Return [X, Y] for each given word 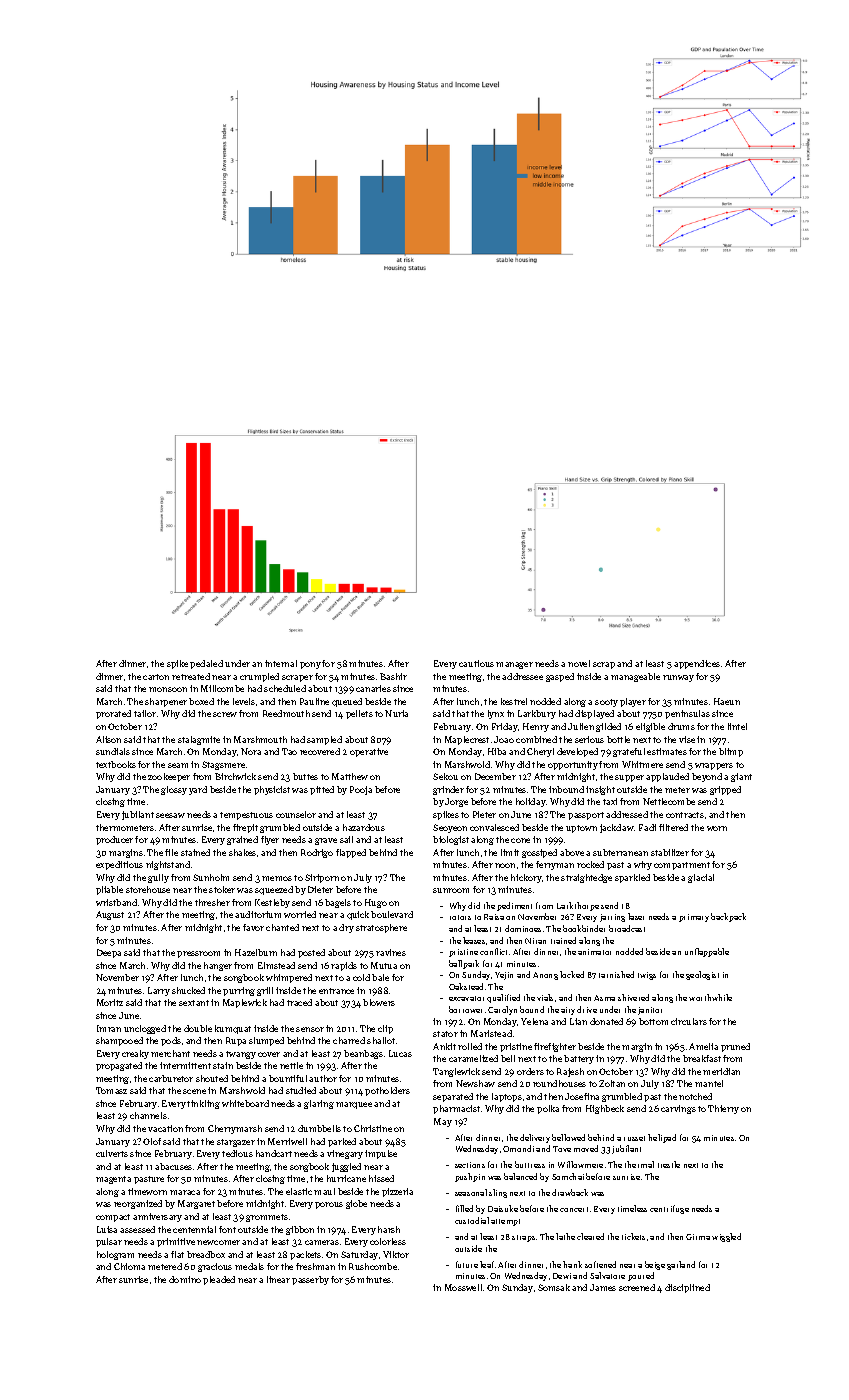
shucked [188, 990]
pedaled [206, 664]
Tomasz [111, 1090]
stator [445, 1034]
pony [310, 665]
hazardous [364, 827]
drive [587, 1009]
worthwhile [710, 997]
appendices [697, 664]
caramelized [473, 1058]
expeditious [119, 865]
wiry [643, 865]
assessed [137, 1229]
